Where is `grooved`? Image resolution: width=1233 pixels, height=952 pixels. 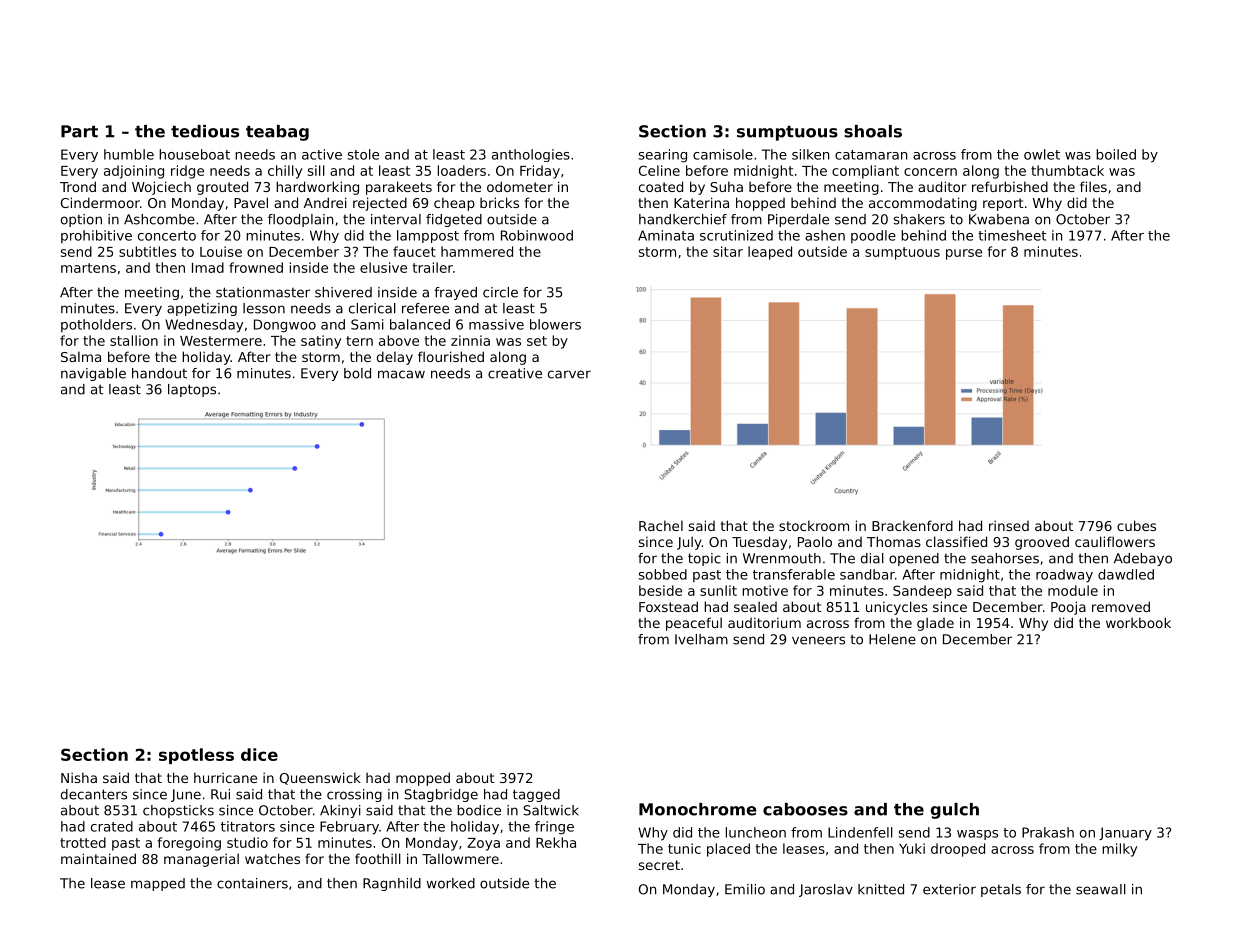 grooved is located at coordinates (1042, 543).
